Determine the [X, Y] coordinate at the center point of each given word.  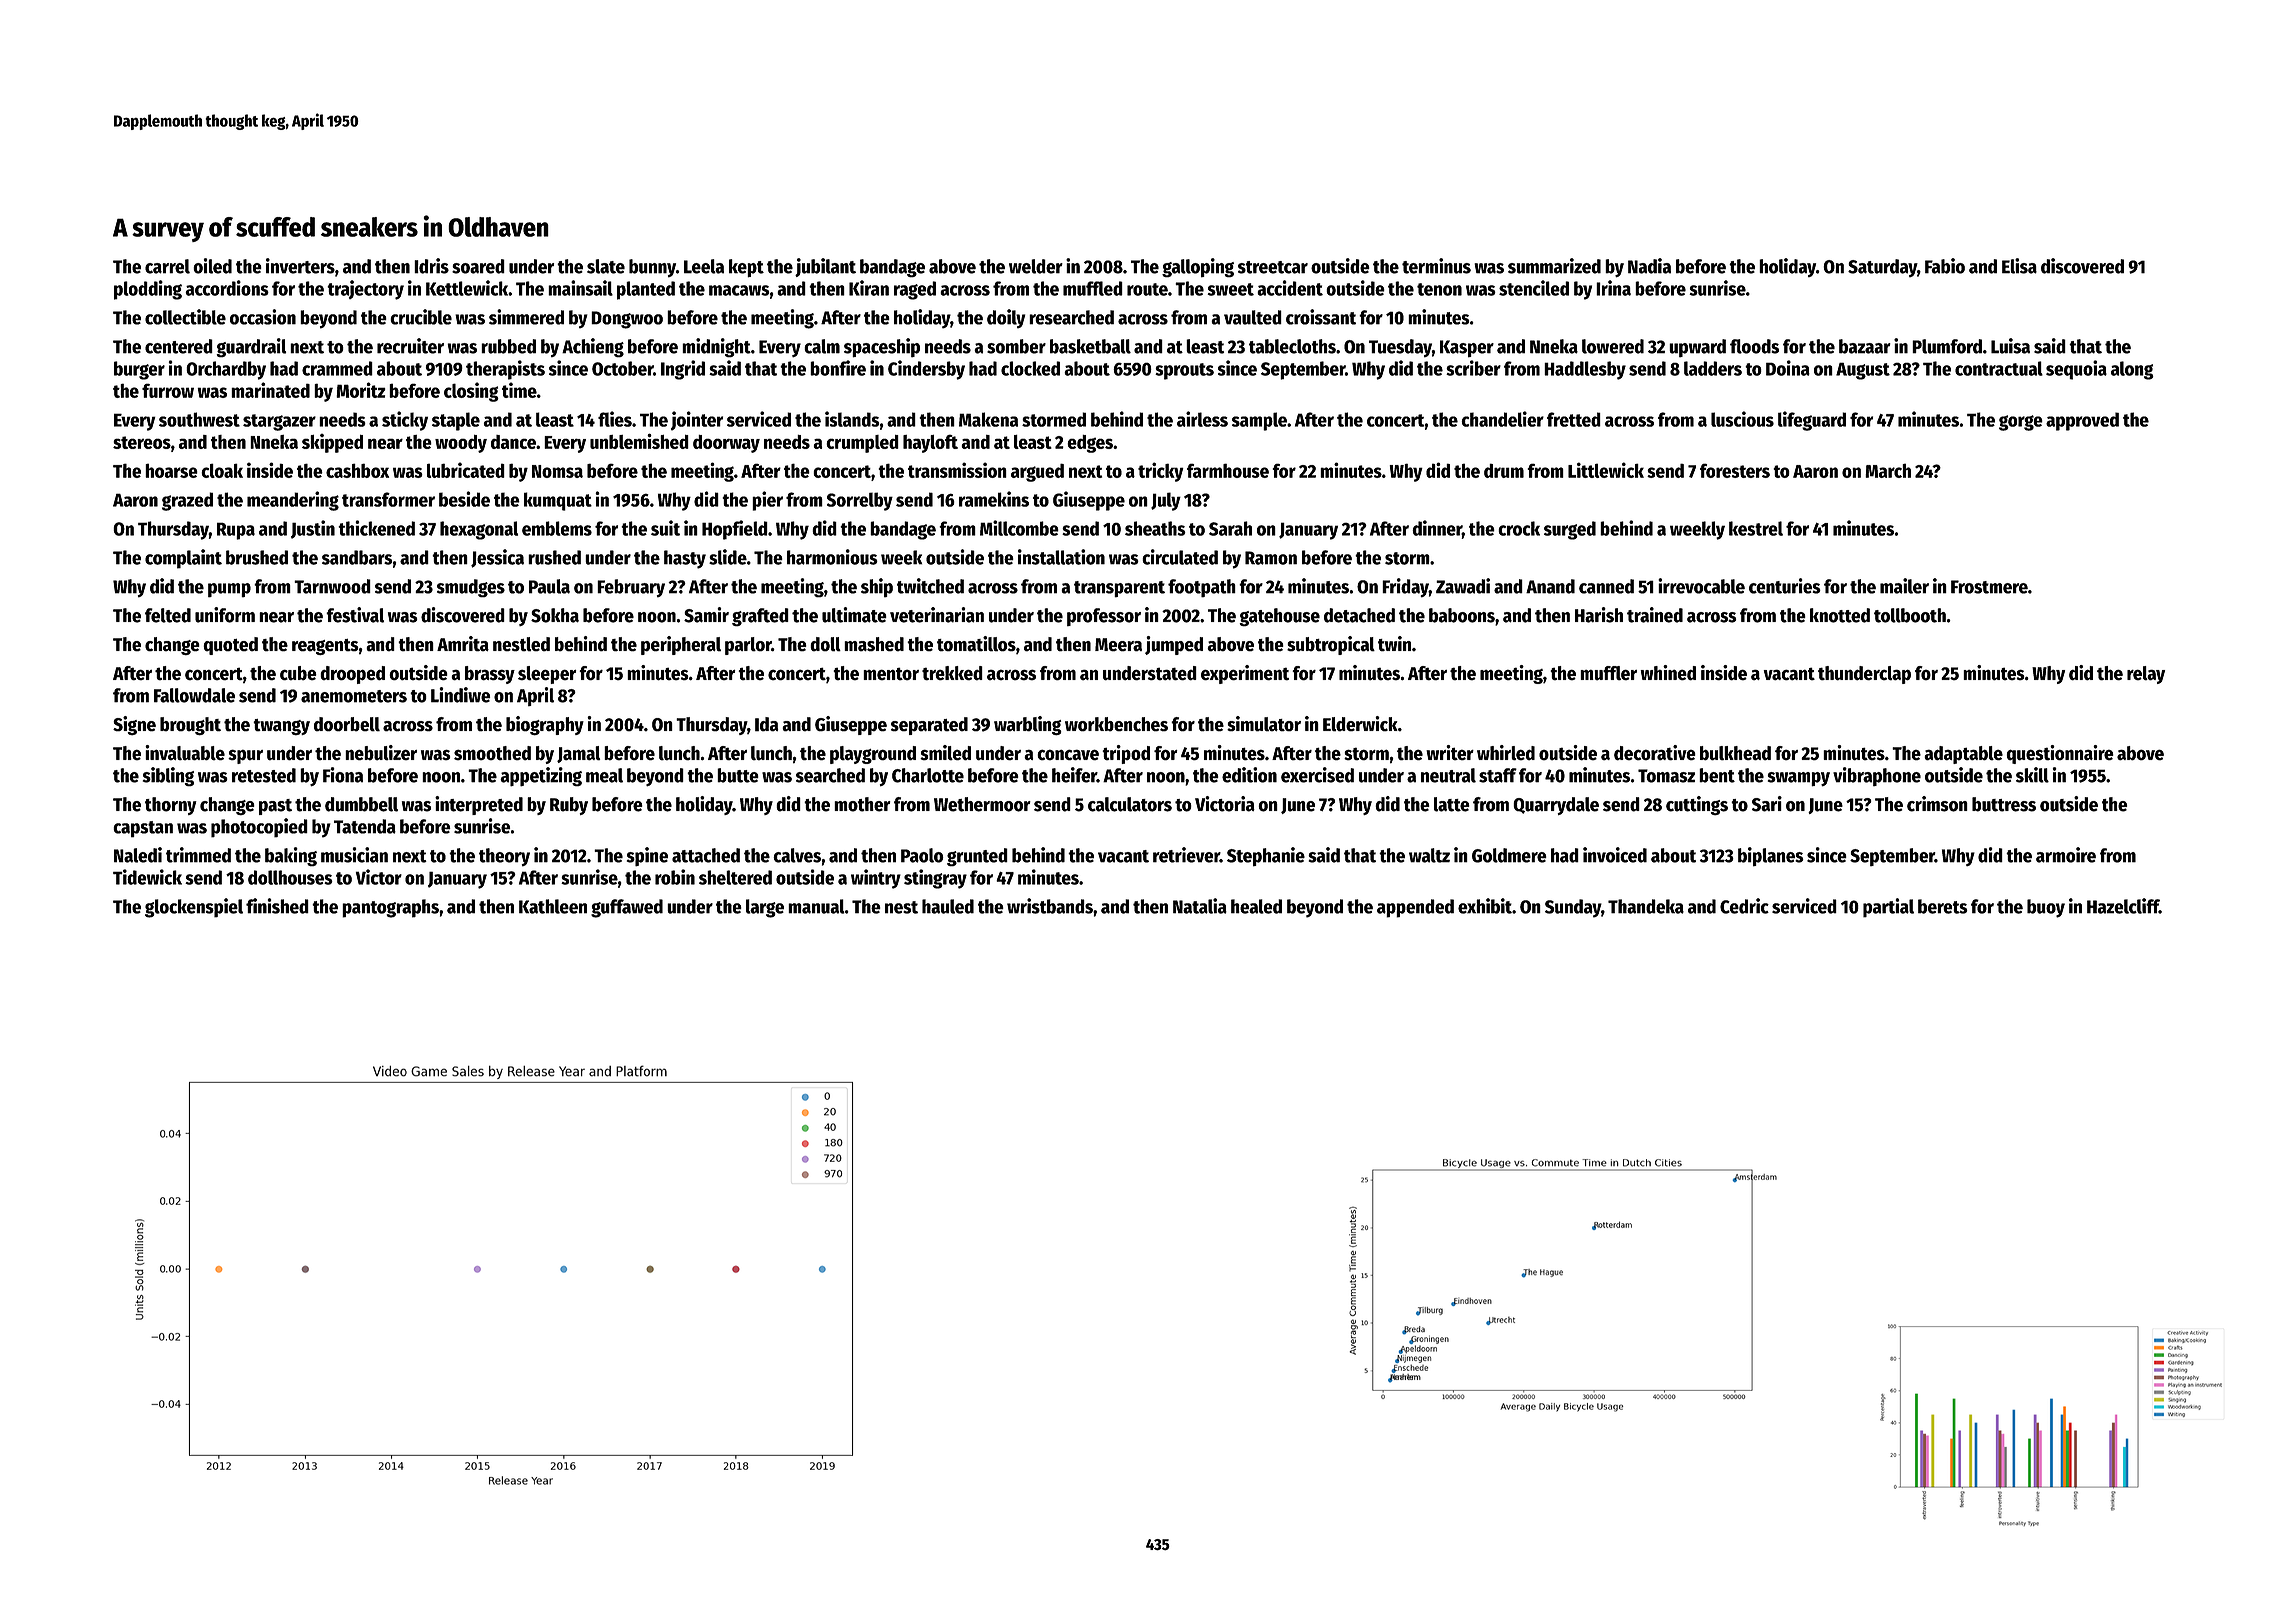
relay [2146, 675]
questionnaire [2060, 754]
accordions [227, 288]
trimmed [198, 855]
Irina [1613, 288]
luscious [1742, 419]
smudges [471, 588]
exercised [1317, 775]
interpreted [479, 805]
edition [1249, 775]
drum [1504, 470]
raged [915, 290]
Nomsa [557, 471]
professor [1104, 617]
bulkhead [1735, 753]
